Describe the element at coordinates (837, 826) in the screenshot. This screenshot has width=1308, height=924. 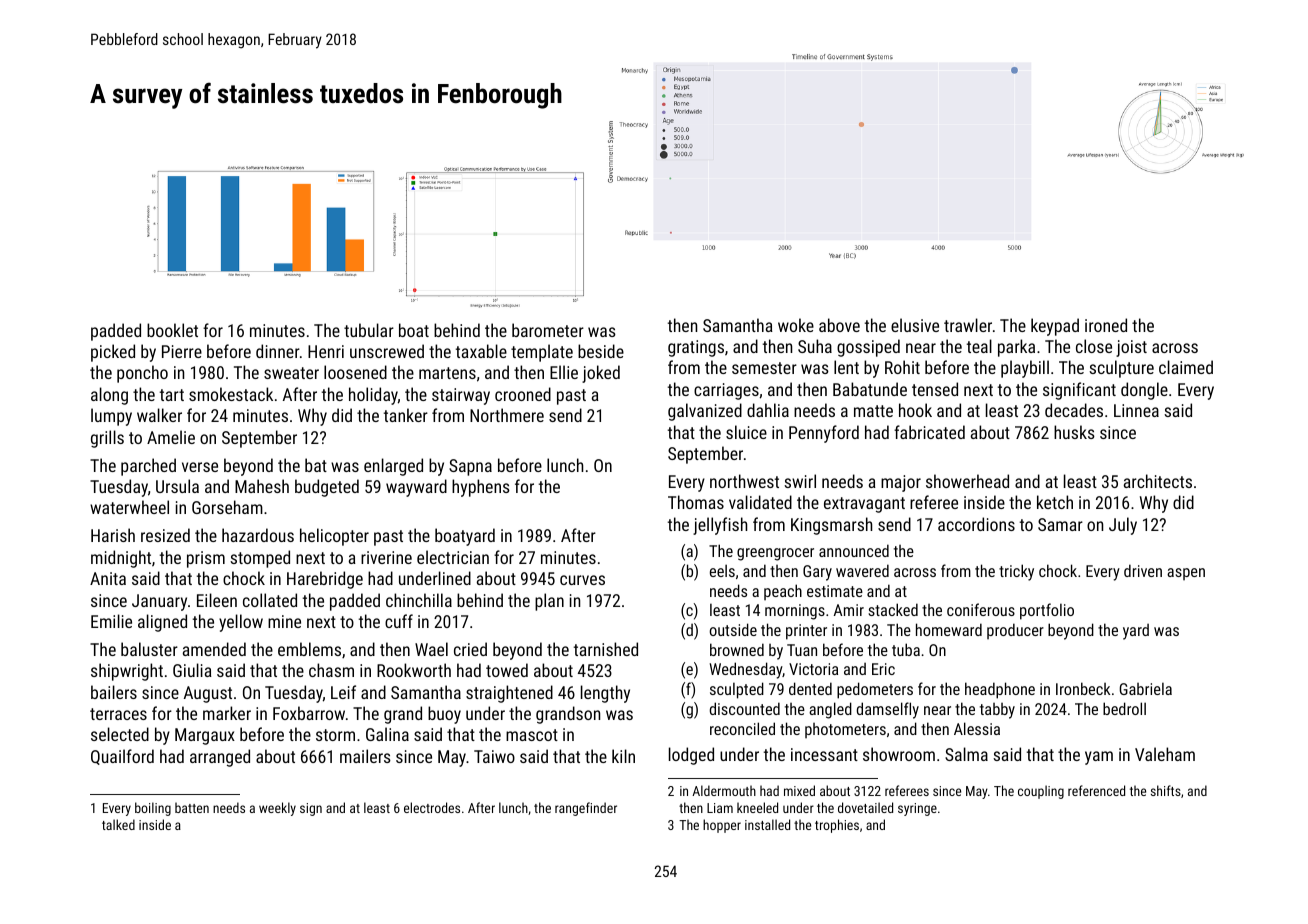
I see `trophies` at that location.
